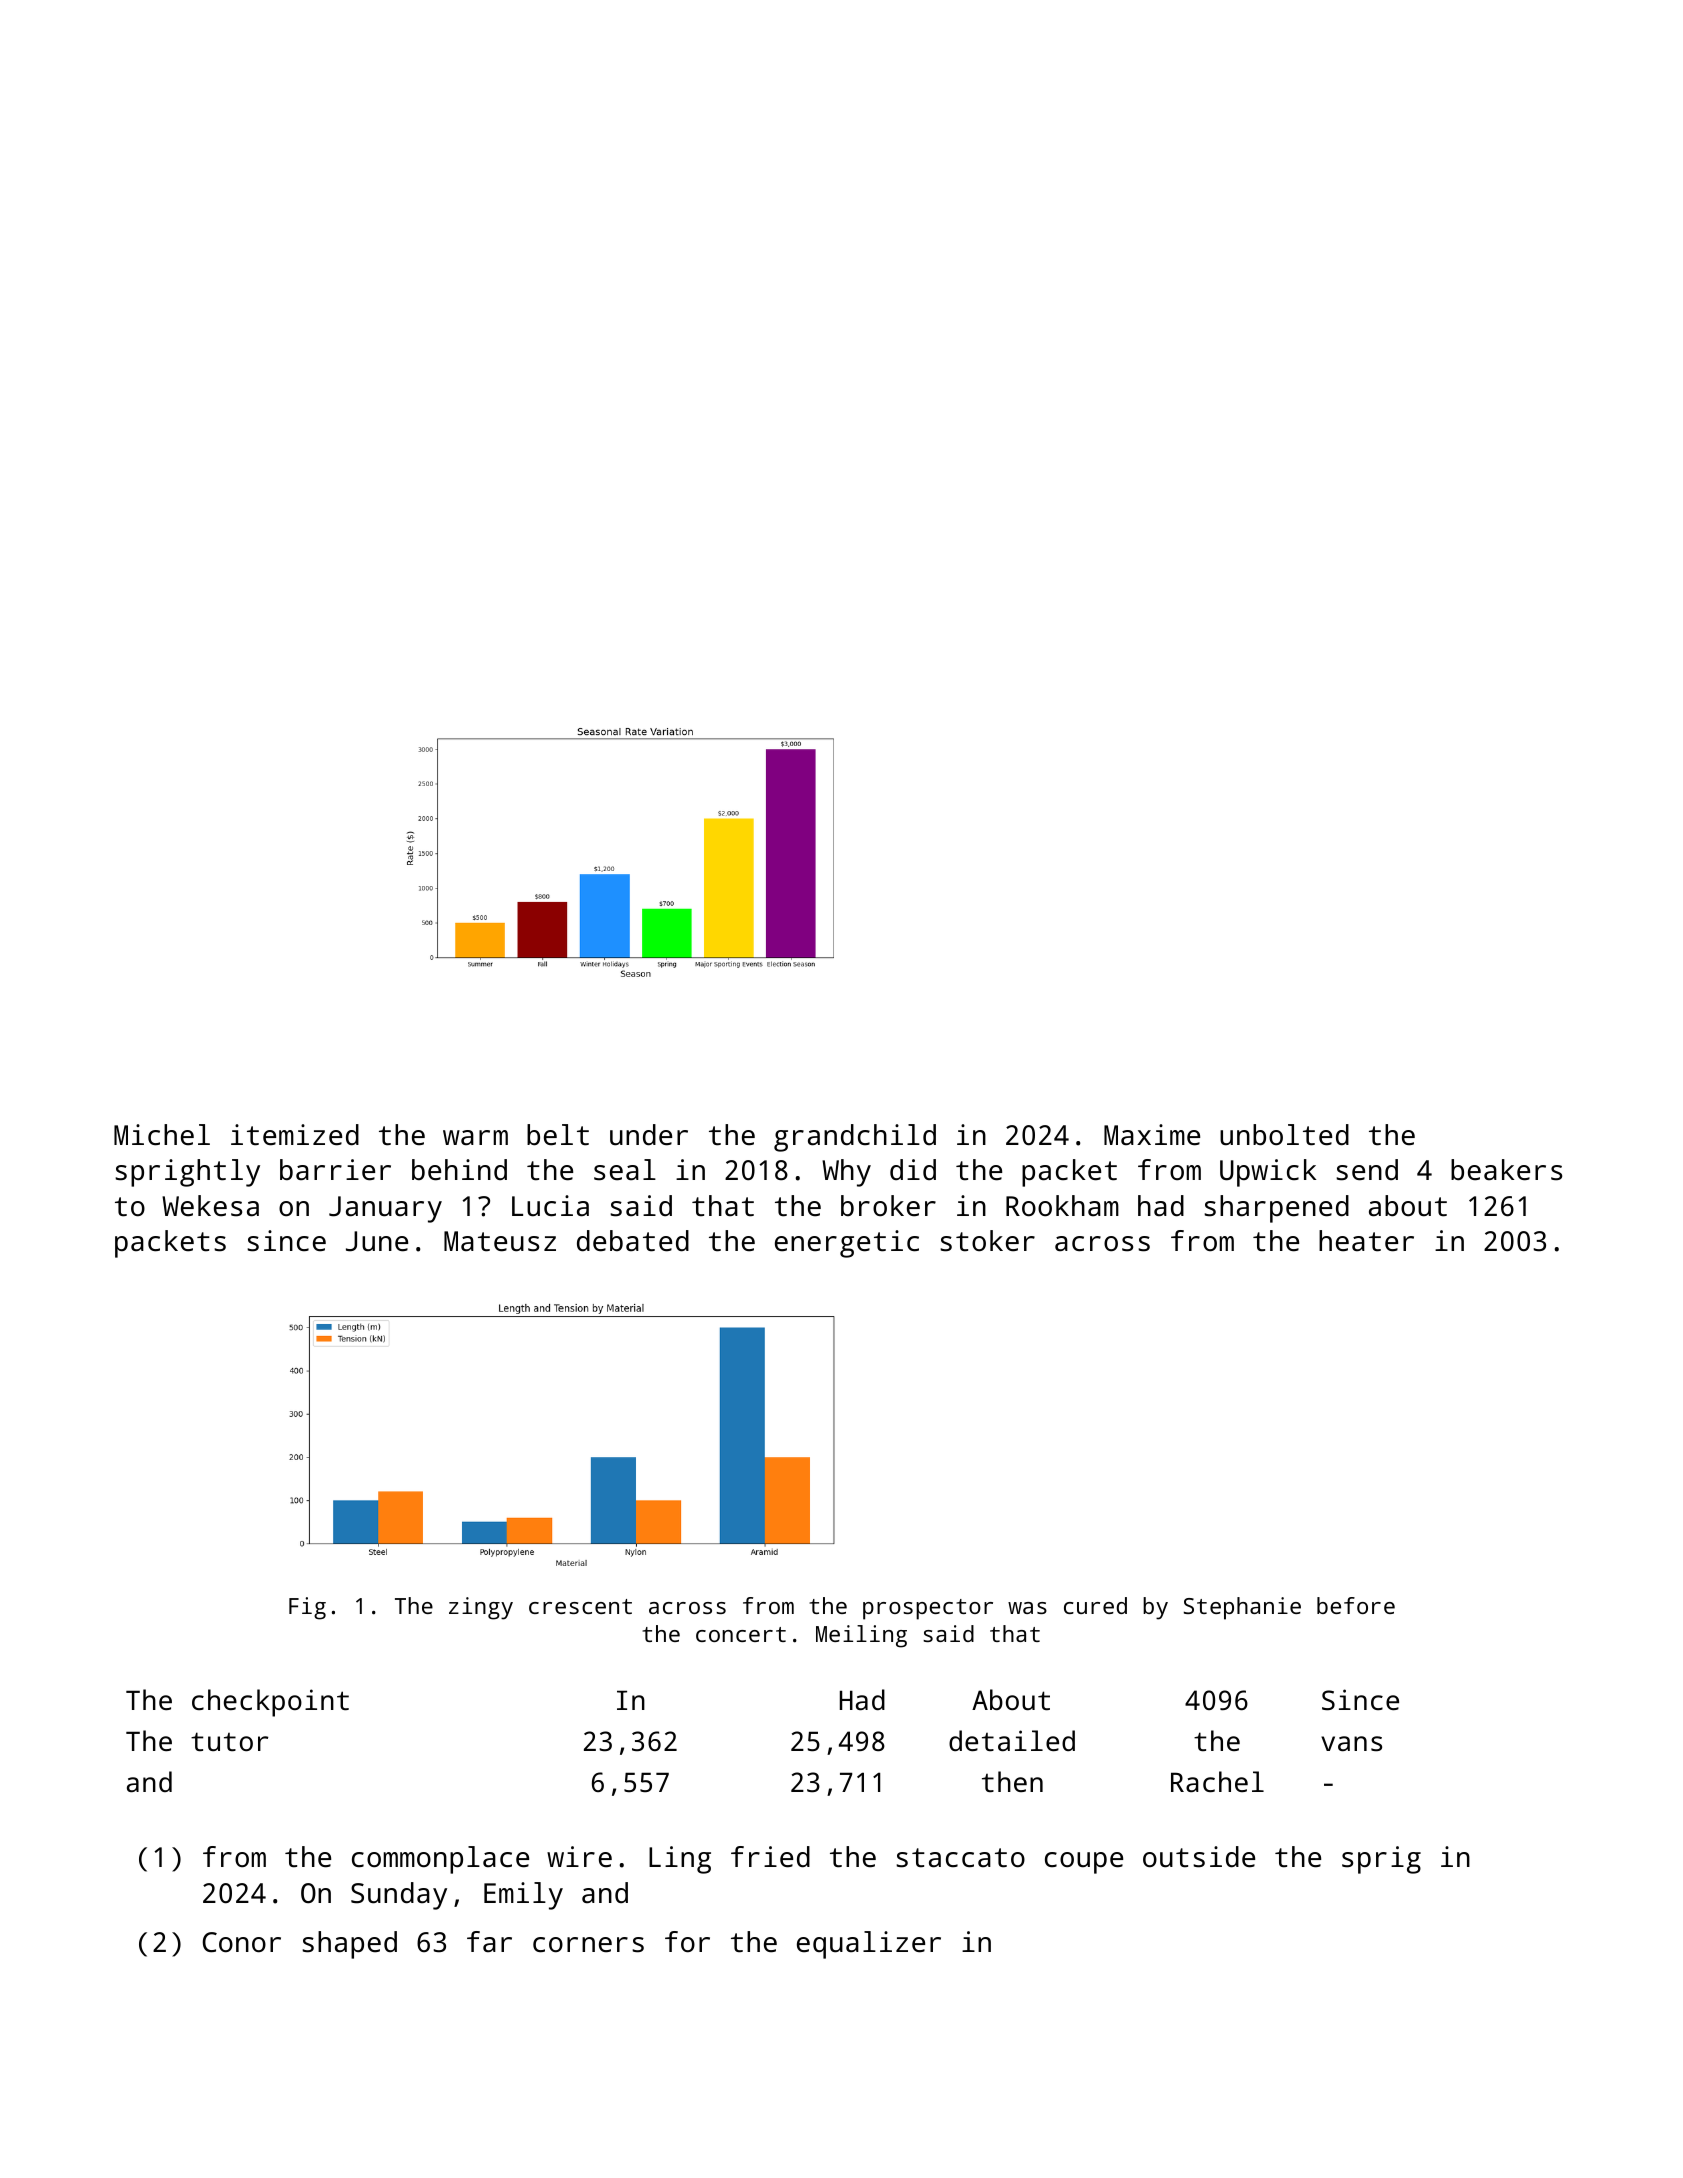  What do you see at coordinates (349, 1945) in the image?
I see `shaped` at bounding box center [349, 1945].
